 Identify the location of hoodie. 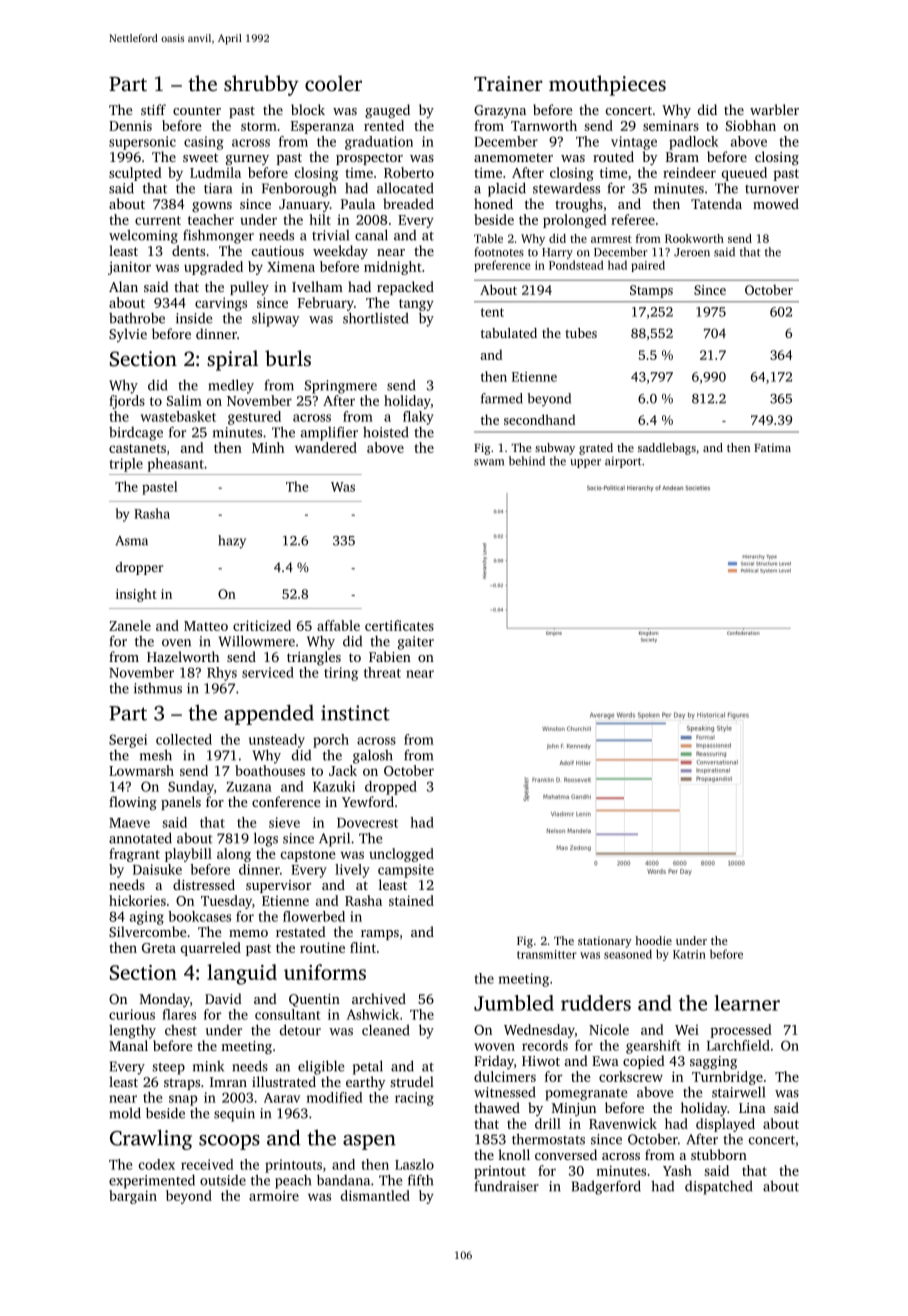
(653, 940).
